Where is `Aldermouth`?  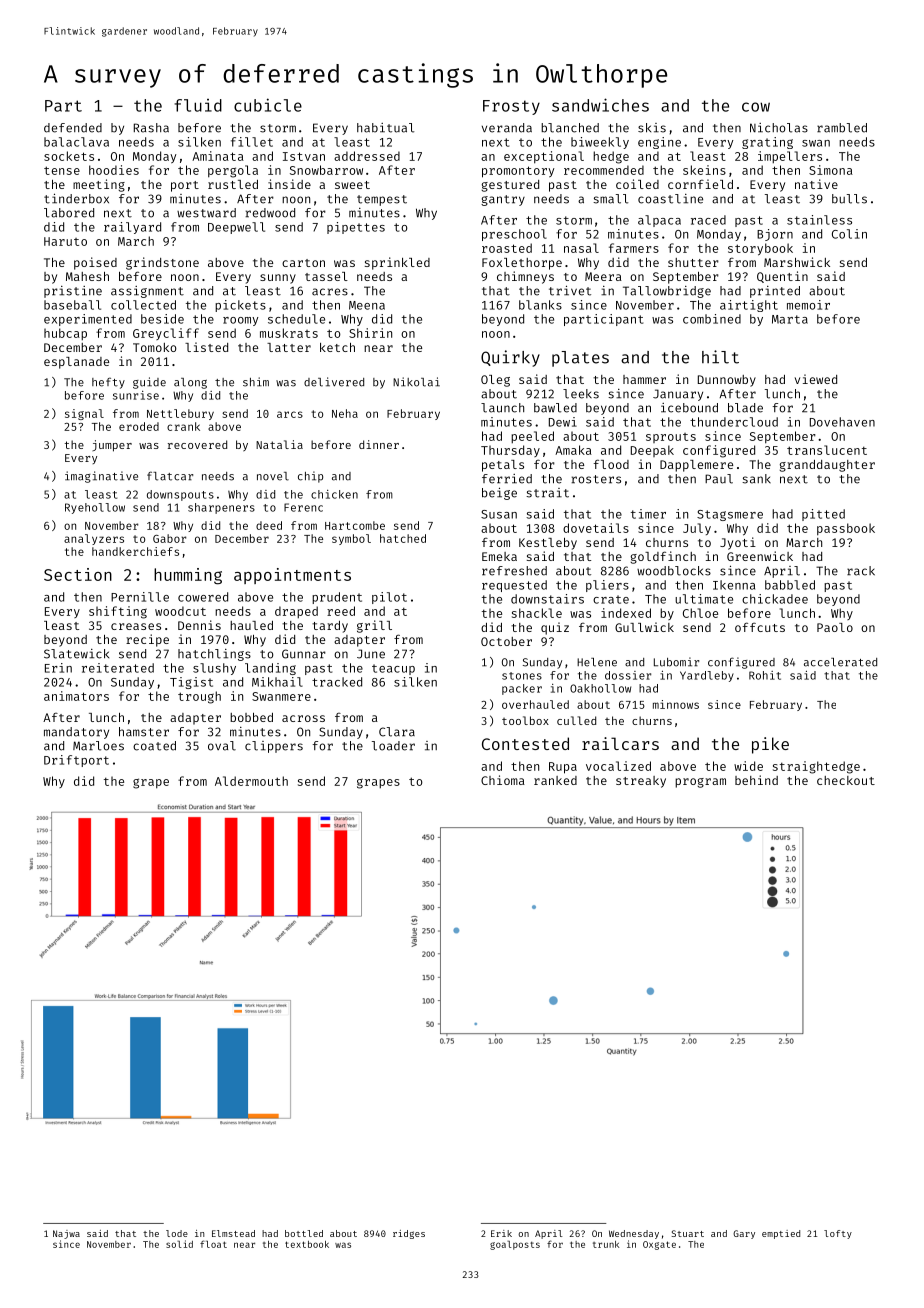 Aldermouth is located at coordinates (251, 781).
